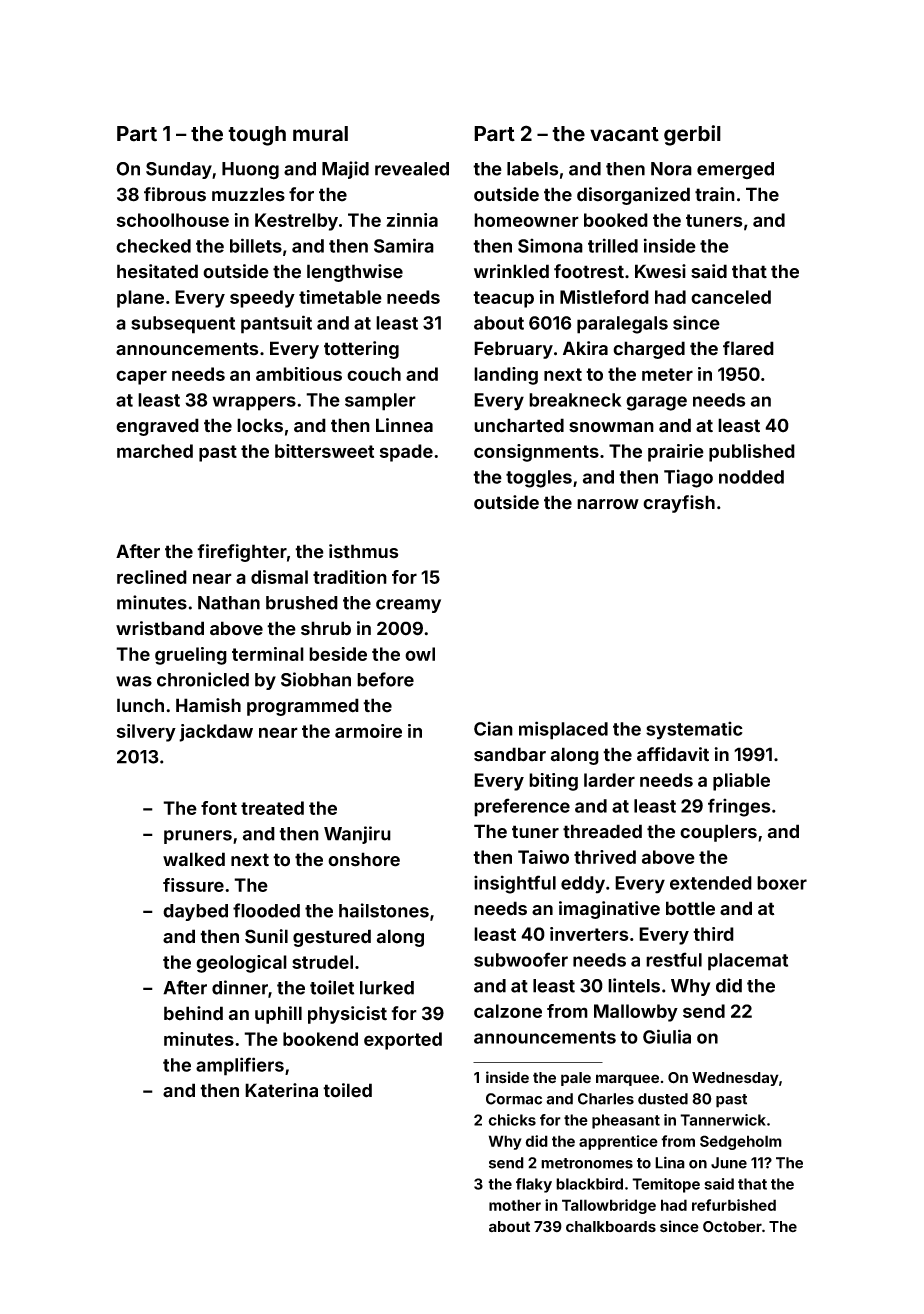 This image has width=924, height=1314. What do you see at coordinates (191, 656) in the image?
I see `grueling` at bounding box center [191, 656].
